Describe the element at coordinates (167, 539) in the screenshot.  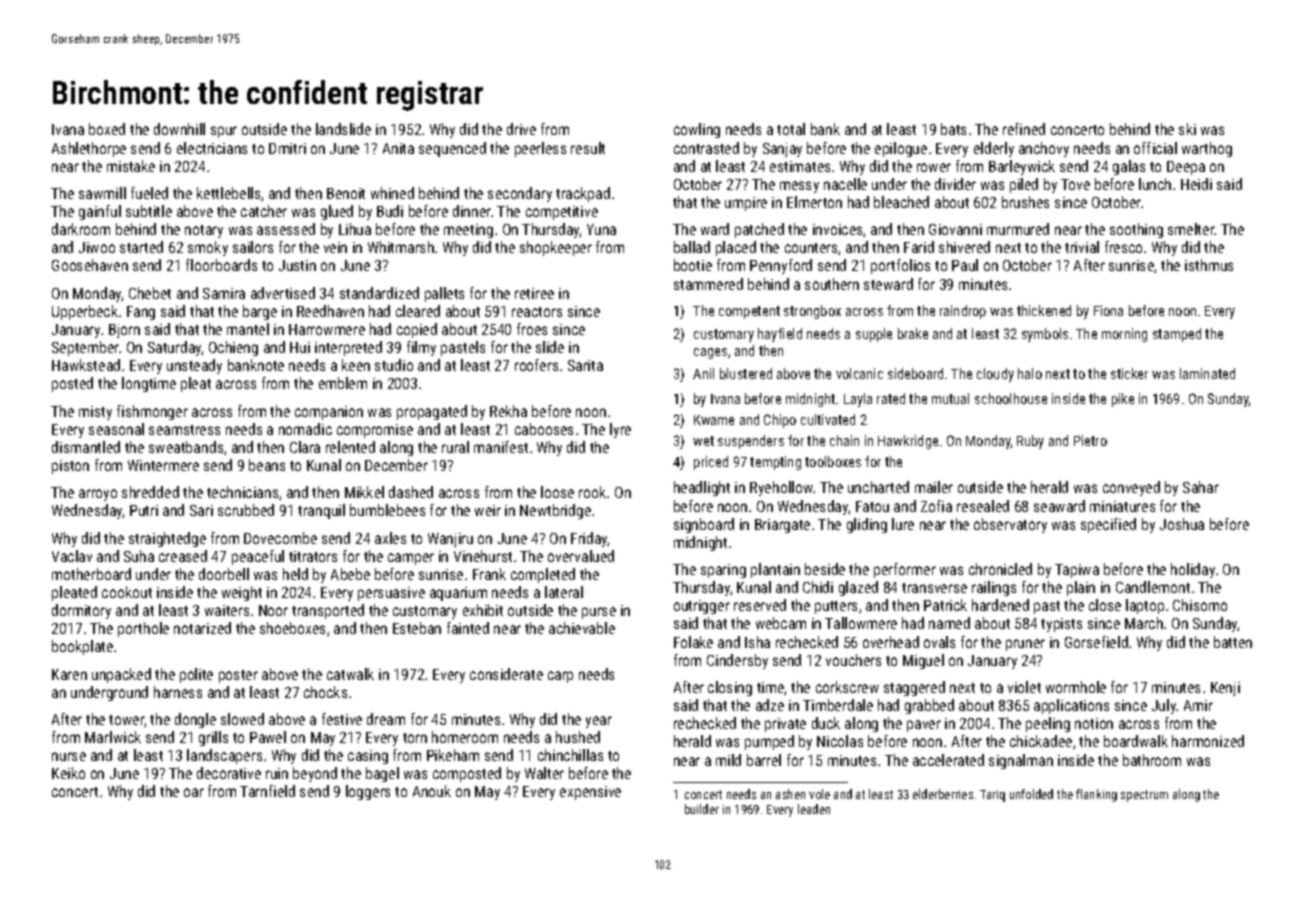
I see `straightedge` at that location.
